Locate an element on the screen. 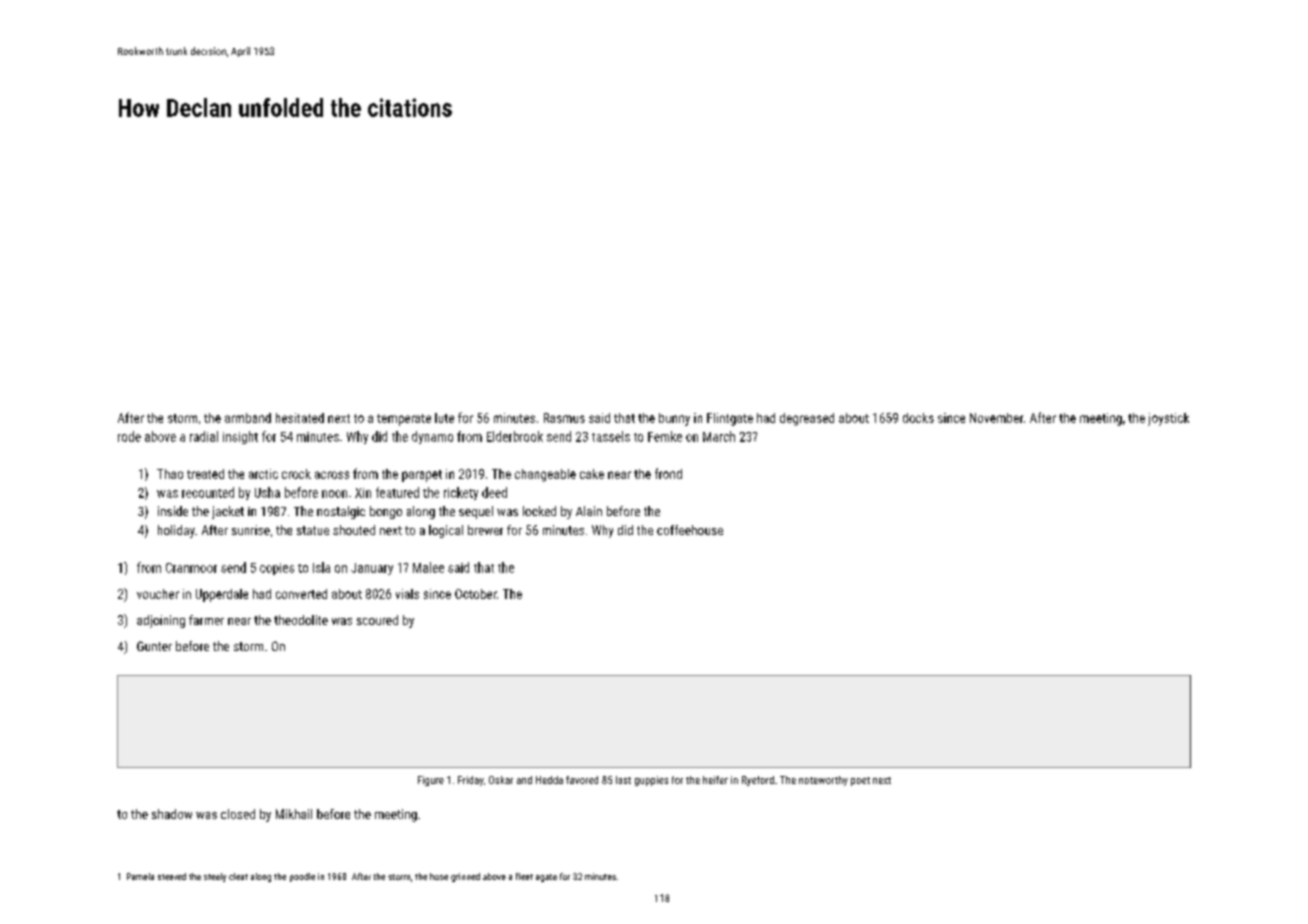  November is located at coordinates (996, 418).
